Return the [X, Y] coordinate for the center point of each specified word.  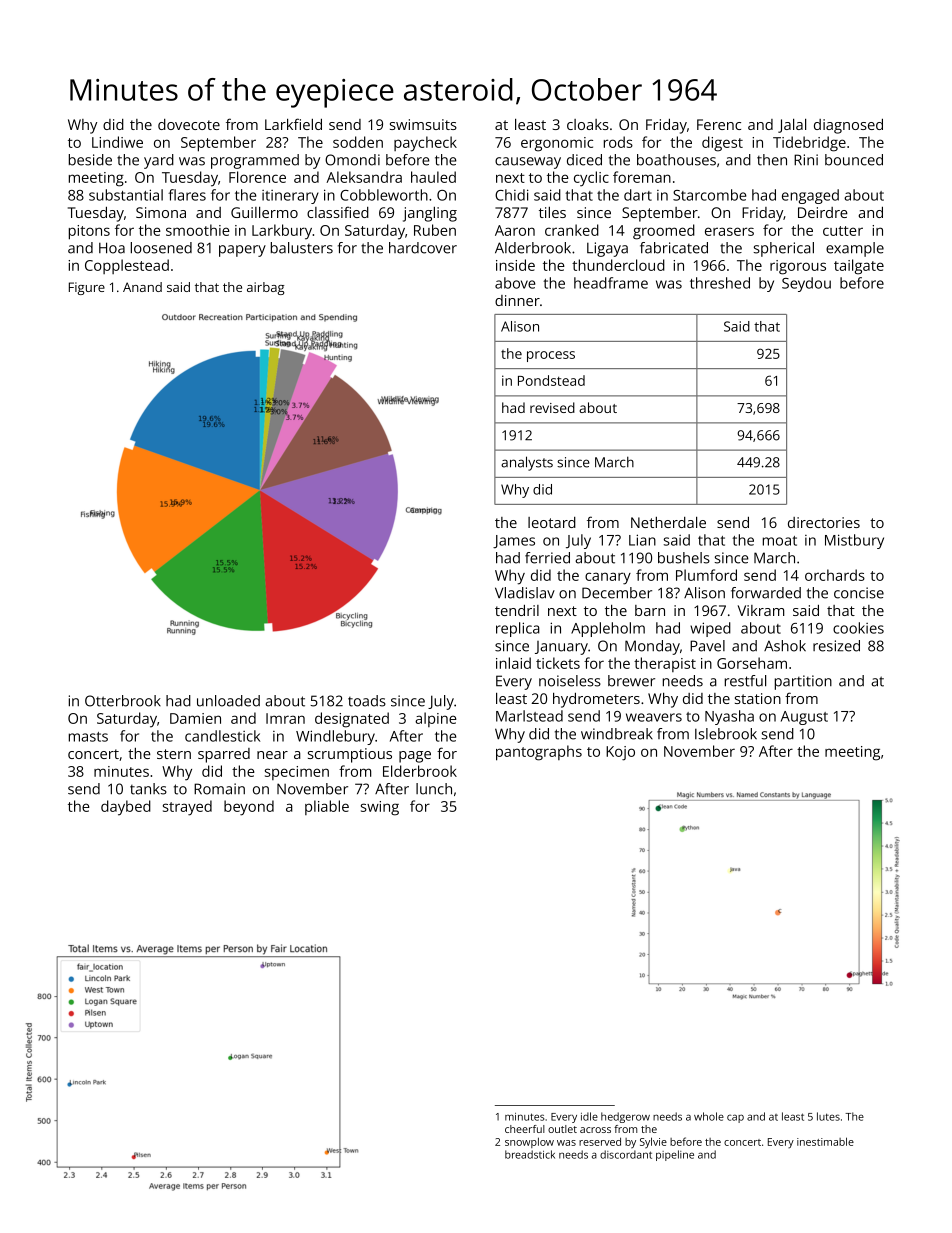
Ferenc [719, 124]
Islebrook [726, 734]
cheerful [525, 1129]
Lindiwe [117, 142]
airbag [266, 288]
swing [380, 808]
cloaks [588, 124]
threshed [720, 283]
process [551, 356]
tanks [148, 789]
